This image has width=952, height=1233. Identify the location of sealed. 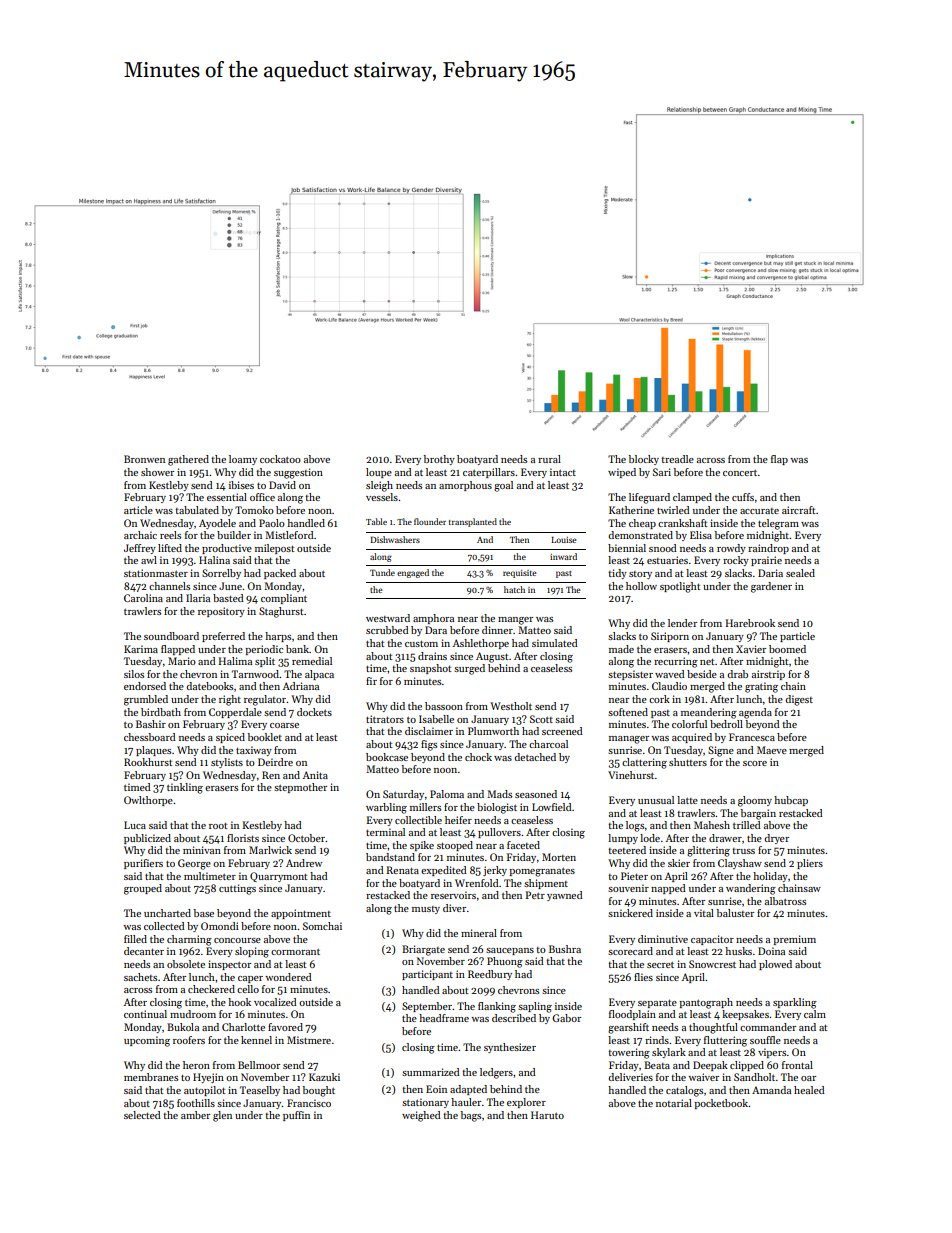
(800, 573).
